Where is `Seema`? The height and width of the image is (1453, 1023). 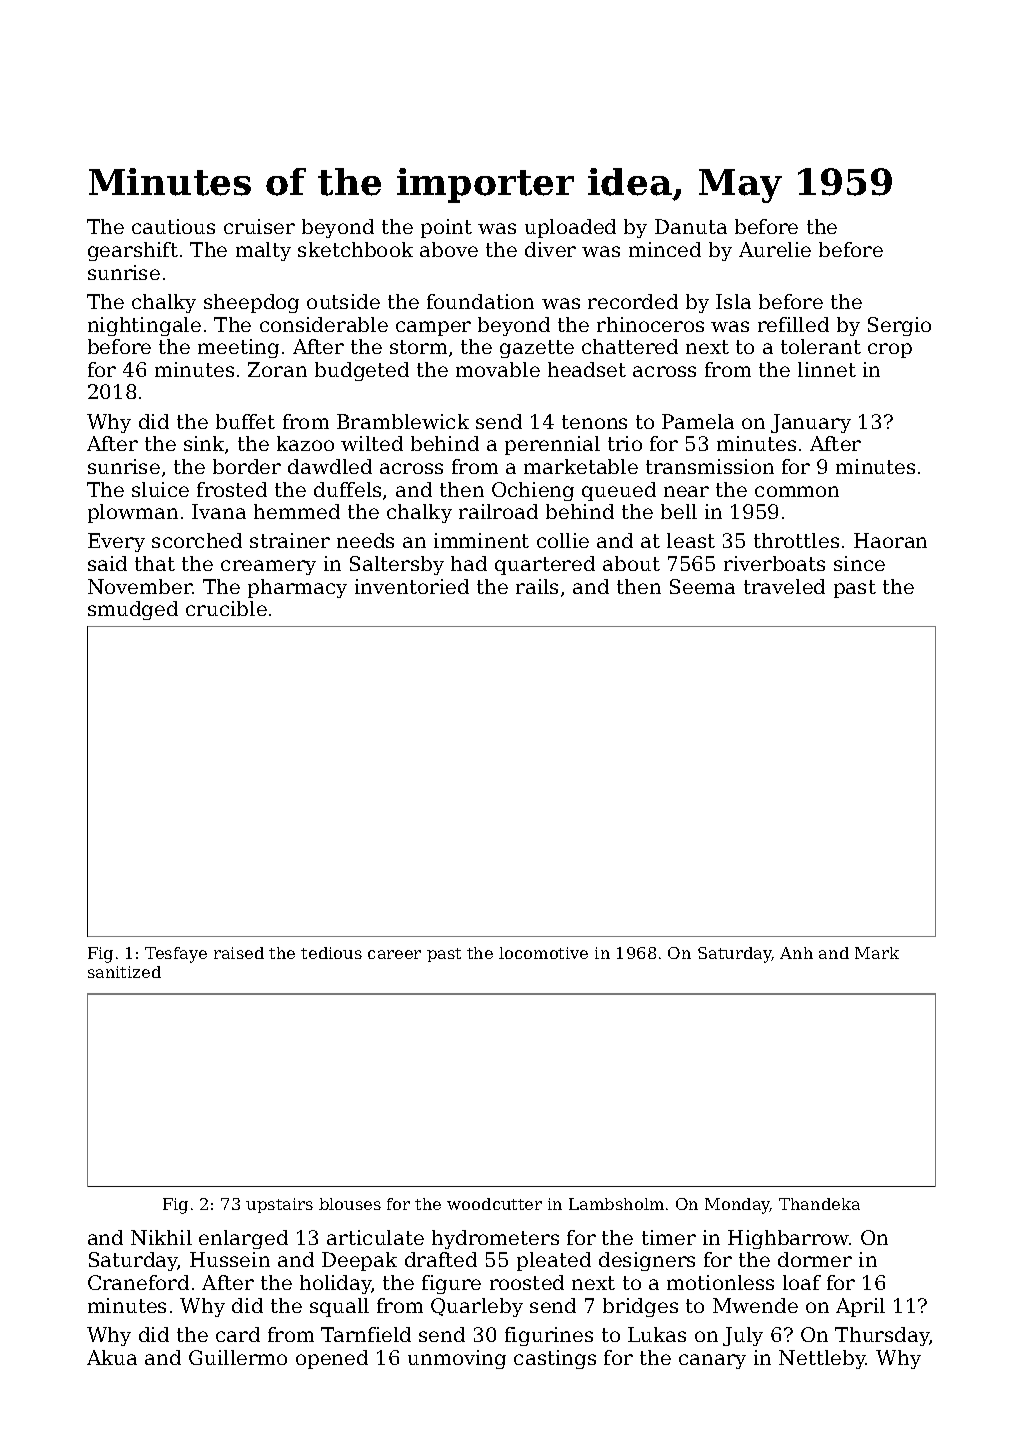
Seema is located at coordinates (702, 586).
